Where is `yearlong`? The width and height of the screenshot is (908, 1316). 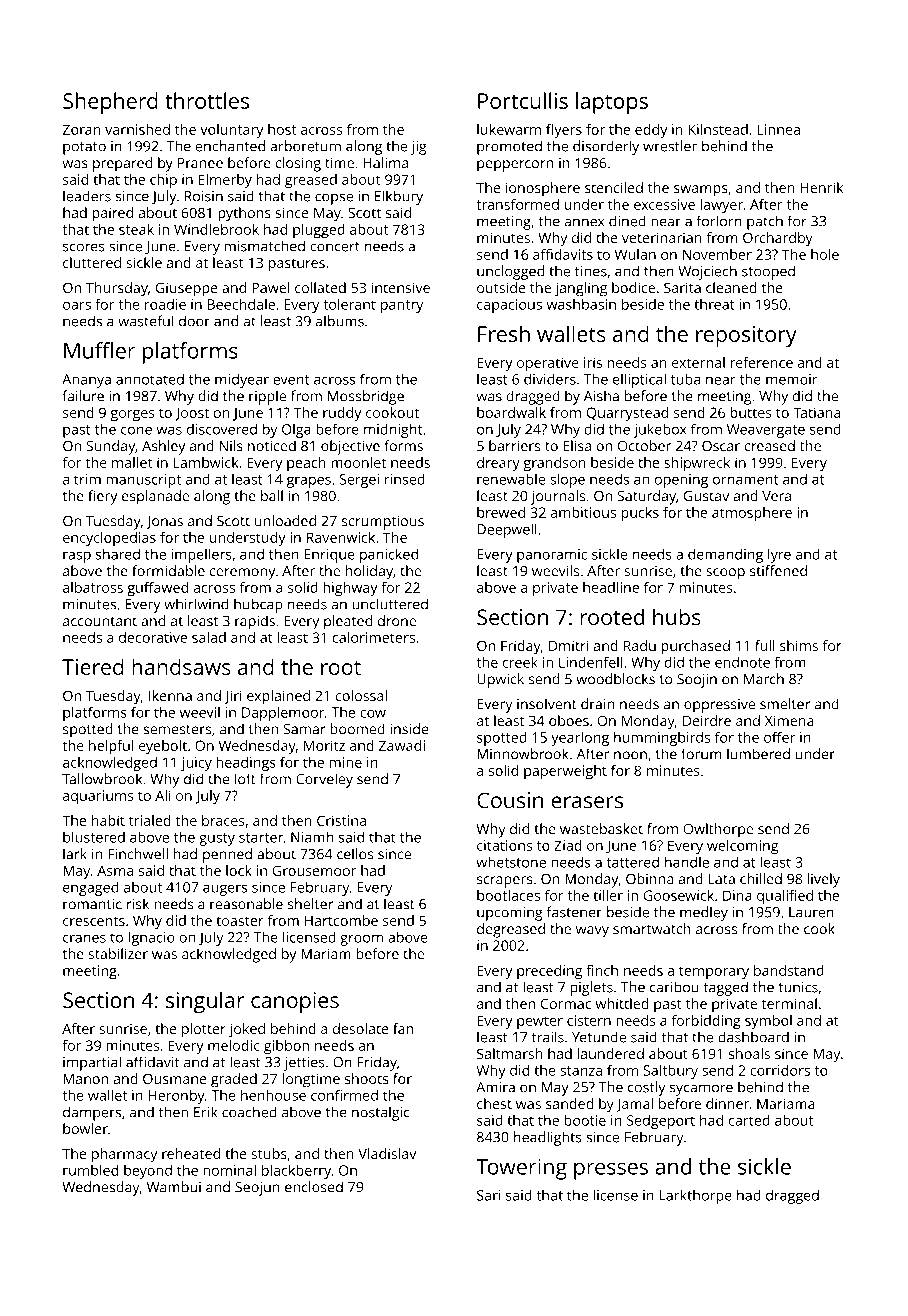
yearlong is located at coordinates (580, 739).
